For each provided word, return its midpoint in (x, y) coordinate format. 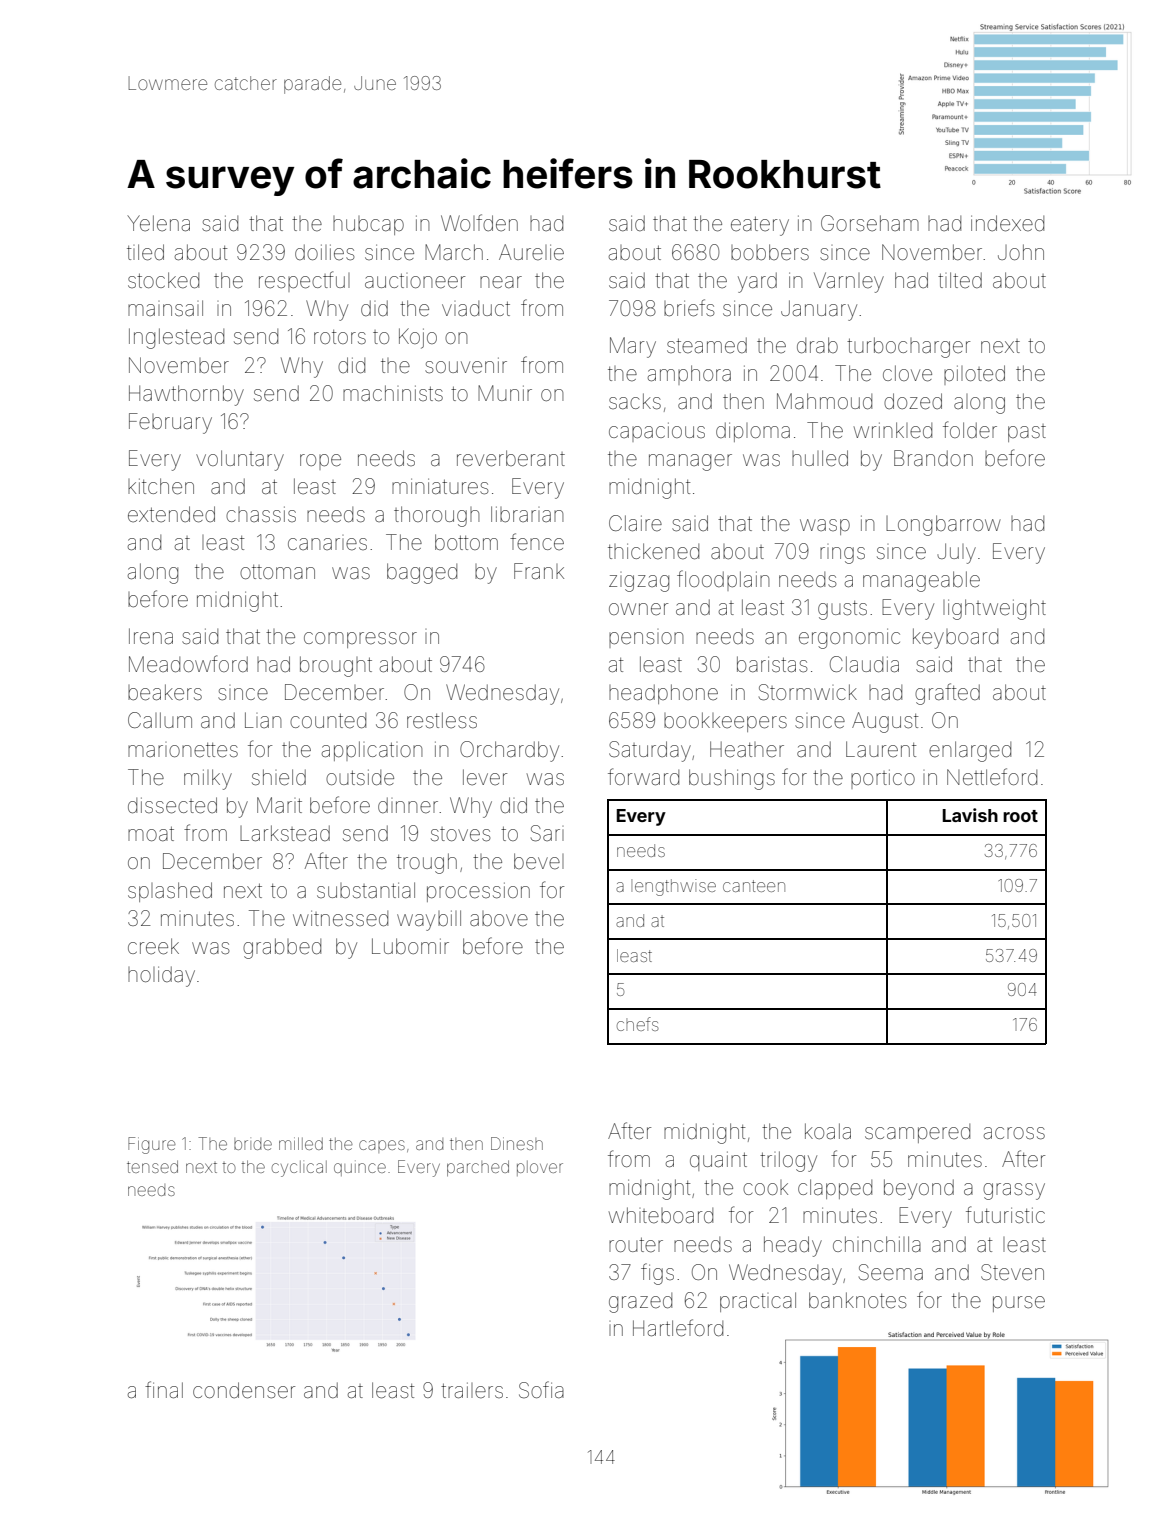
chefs (638, 1024)
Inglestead (176, 338)
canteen (754, 886)
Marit (279, 805)
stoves (460, 834)
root (1020, 816)
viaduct (476, 308)
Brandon (933, 458)
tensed (152, 1166)
